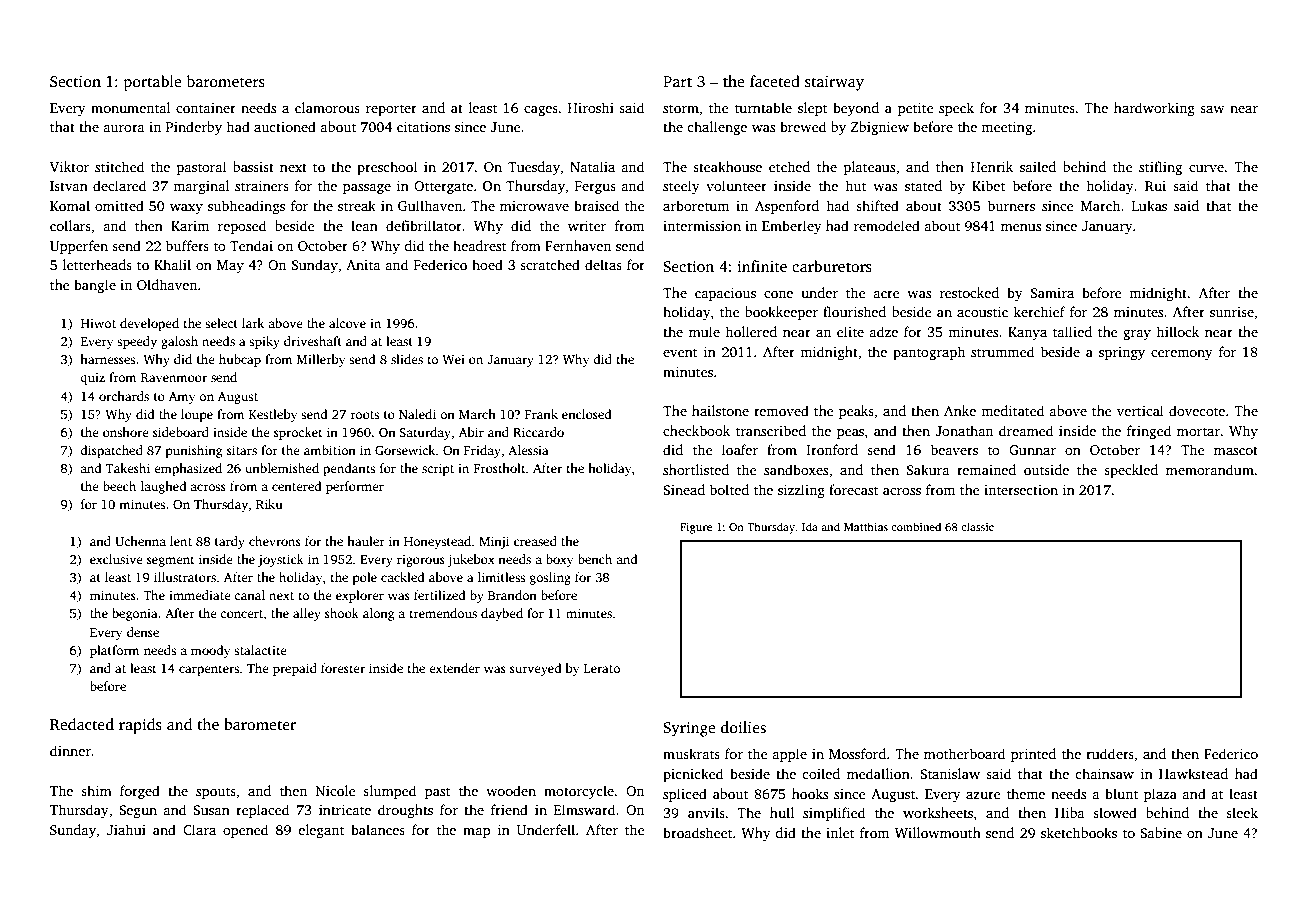 Image resolution: width=1308 pixels, height=924 pixels. Describe the element at coordinates (965, 753) in the image. I see `motherboard` at that location.
